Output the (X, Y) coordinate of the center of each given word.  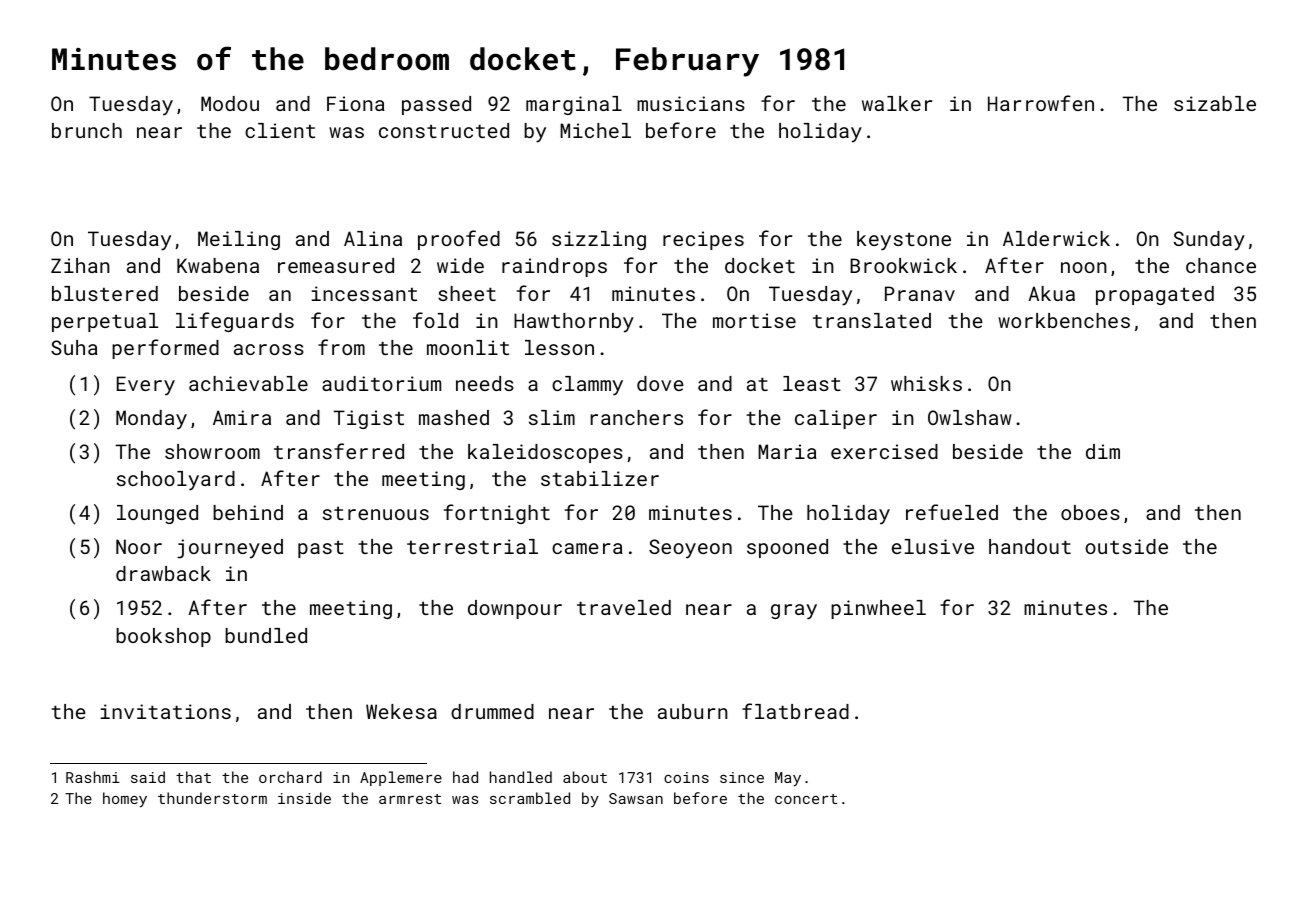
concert (806, 799)
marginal (574, 105)
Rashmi (93, 777)
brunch (87, 130)
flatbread (795, 711)
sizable (1215, 103)
